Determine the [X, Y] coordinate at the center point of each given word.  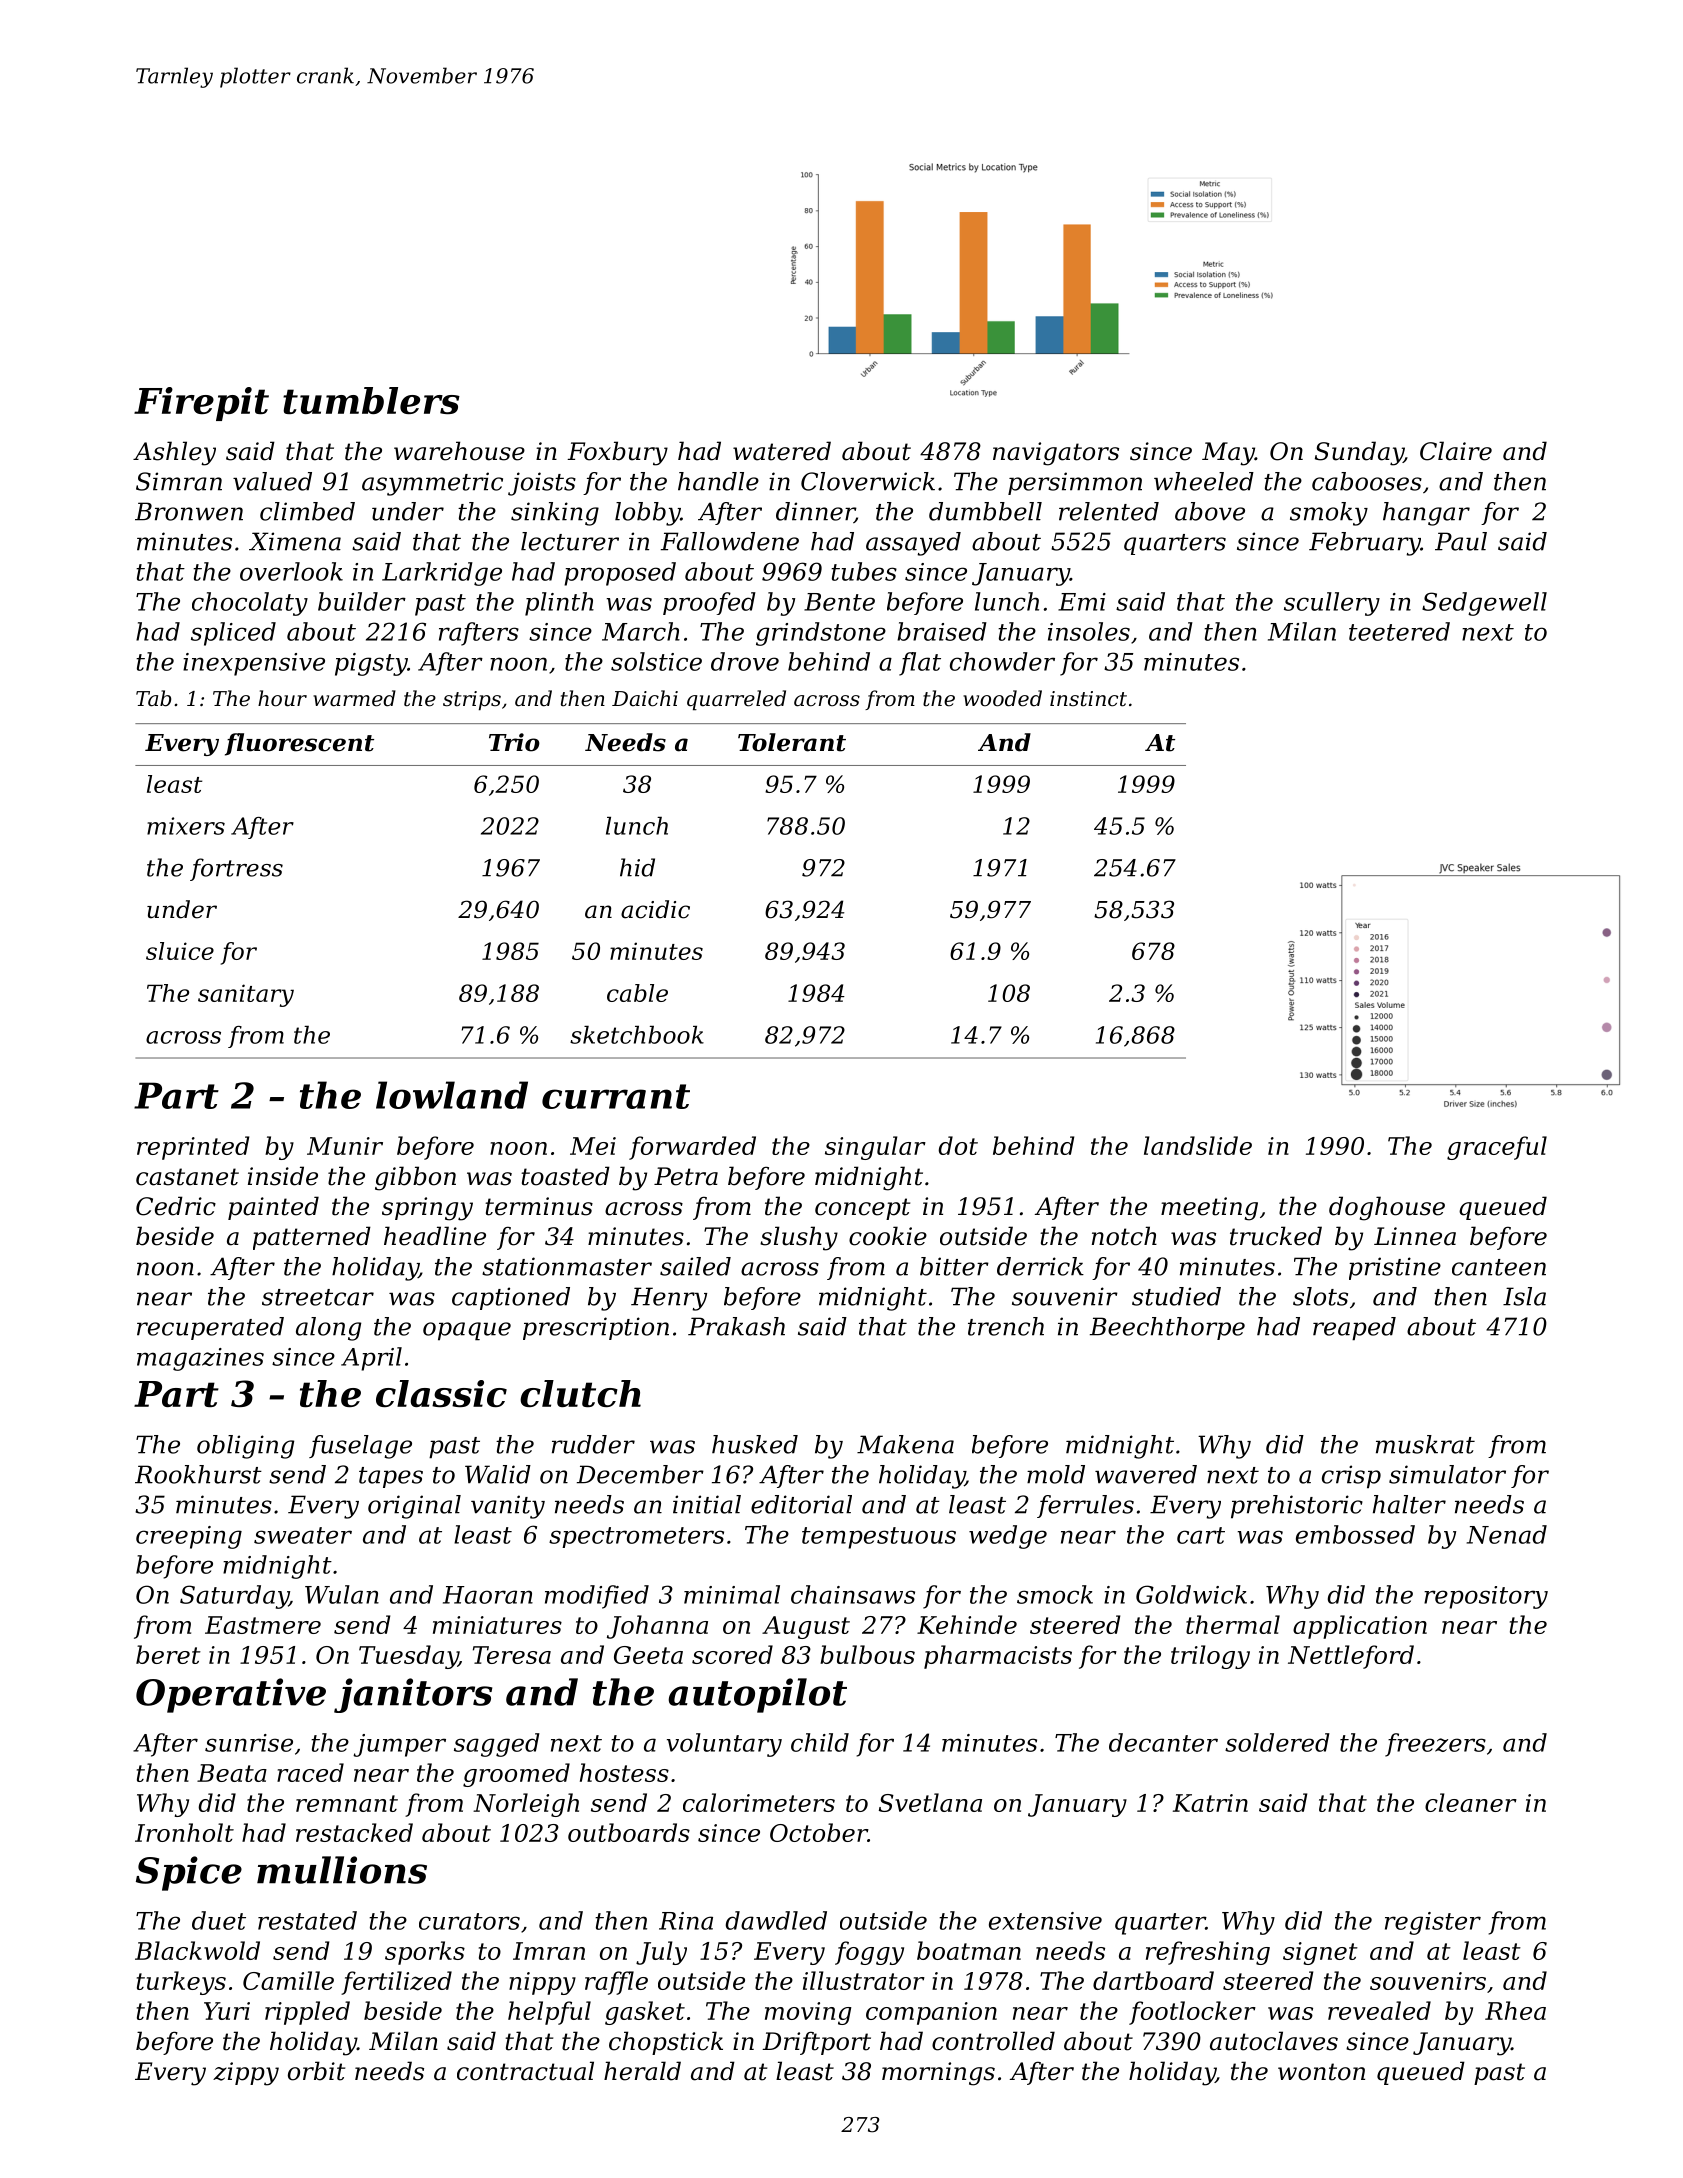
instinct [1088, 699]
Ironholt [184, 1832]
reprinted [193, 1148]
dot [958, 1145]
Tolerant [792, 742]
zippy [246, 2074]
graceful [1497, 1148]
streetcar [318, 1297]
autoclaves [1274, 2041]
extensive [1045, 1921]
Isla [1524, 1296]
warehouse [459, 451]
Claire [1456, 451]
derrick [1040, 1266]
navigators [1056, 454]
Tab [153, 698]
